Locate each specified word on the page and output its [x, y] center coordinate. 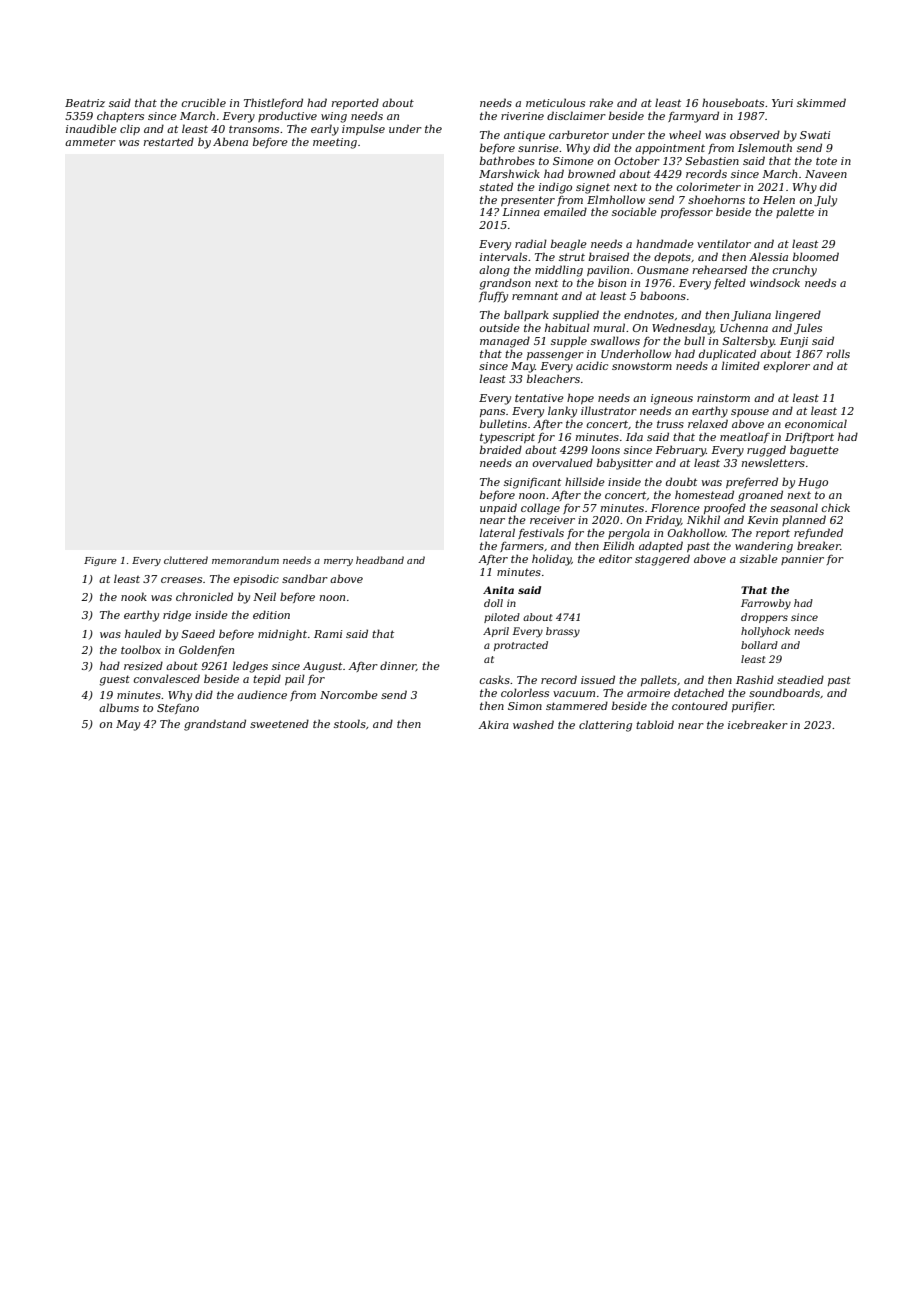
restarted [169, 141]
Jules [808, 329]
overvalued [562, 462]
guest [114, 680]
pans [492, 413]
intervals [503, 256]
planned [804, 520]
